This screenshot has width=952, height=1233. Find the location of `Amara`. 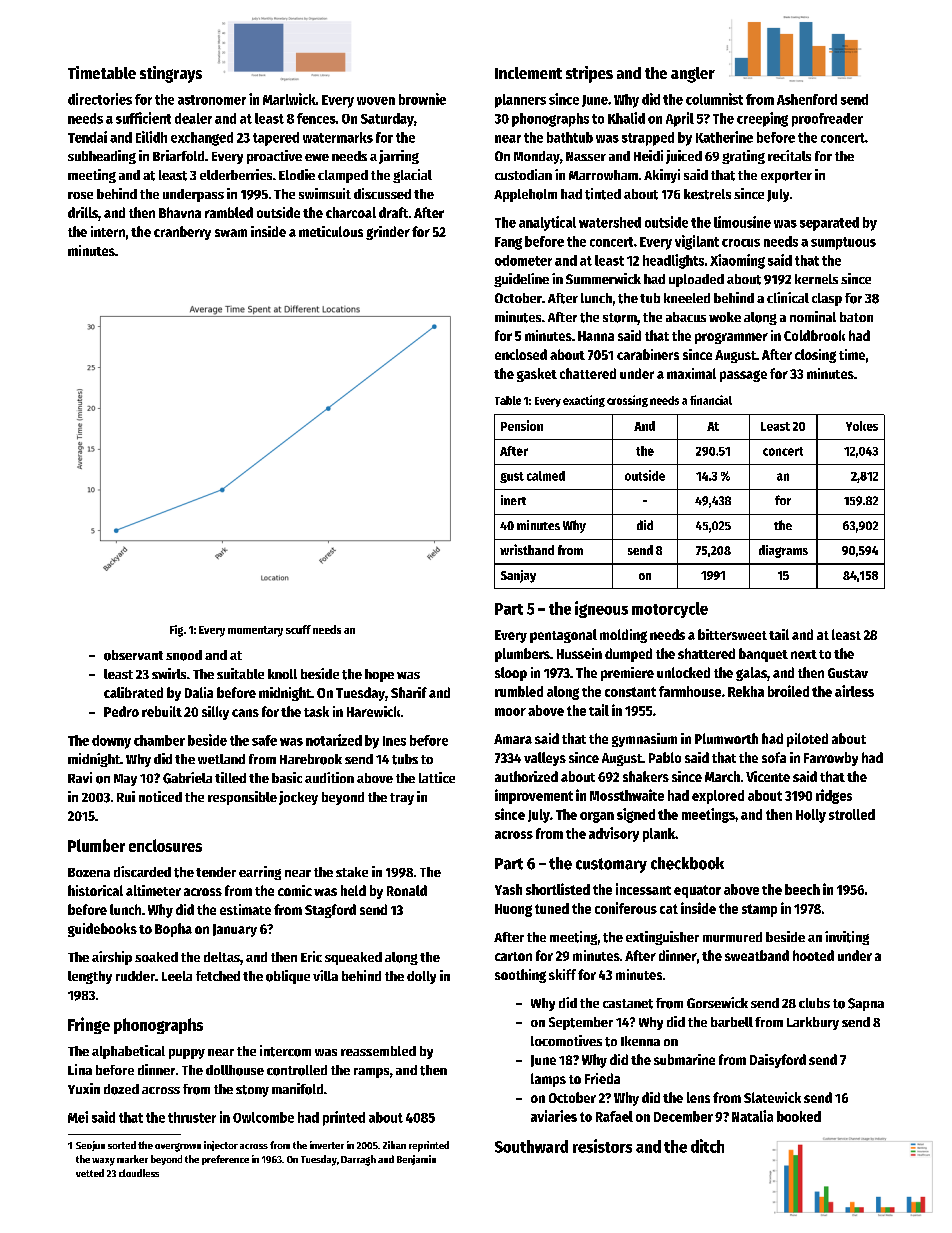

Amara is located at coordinates (513, 739).
